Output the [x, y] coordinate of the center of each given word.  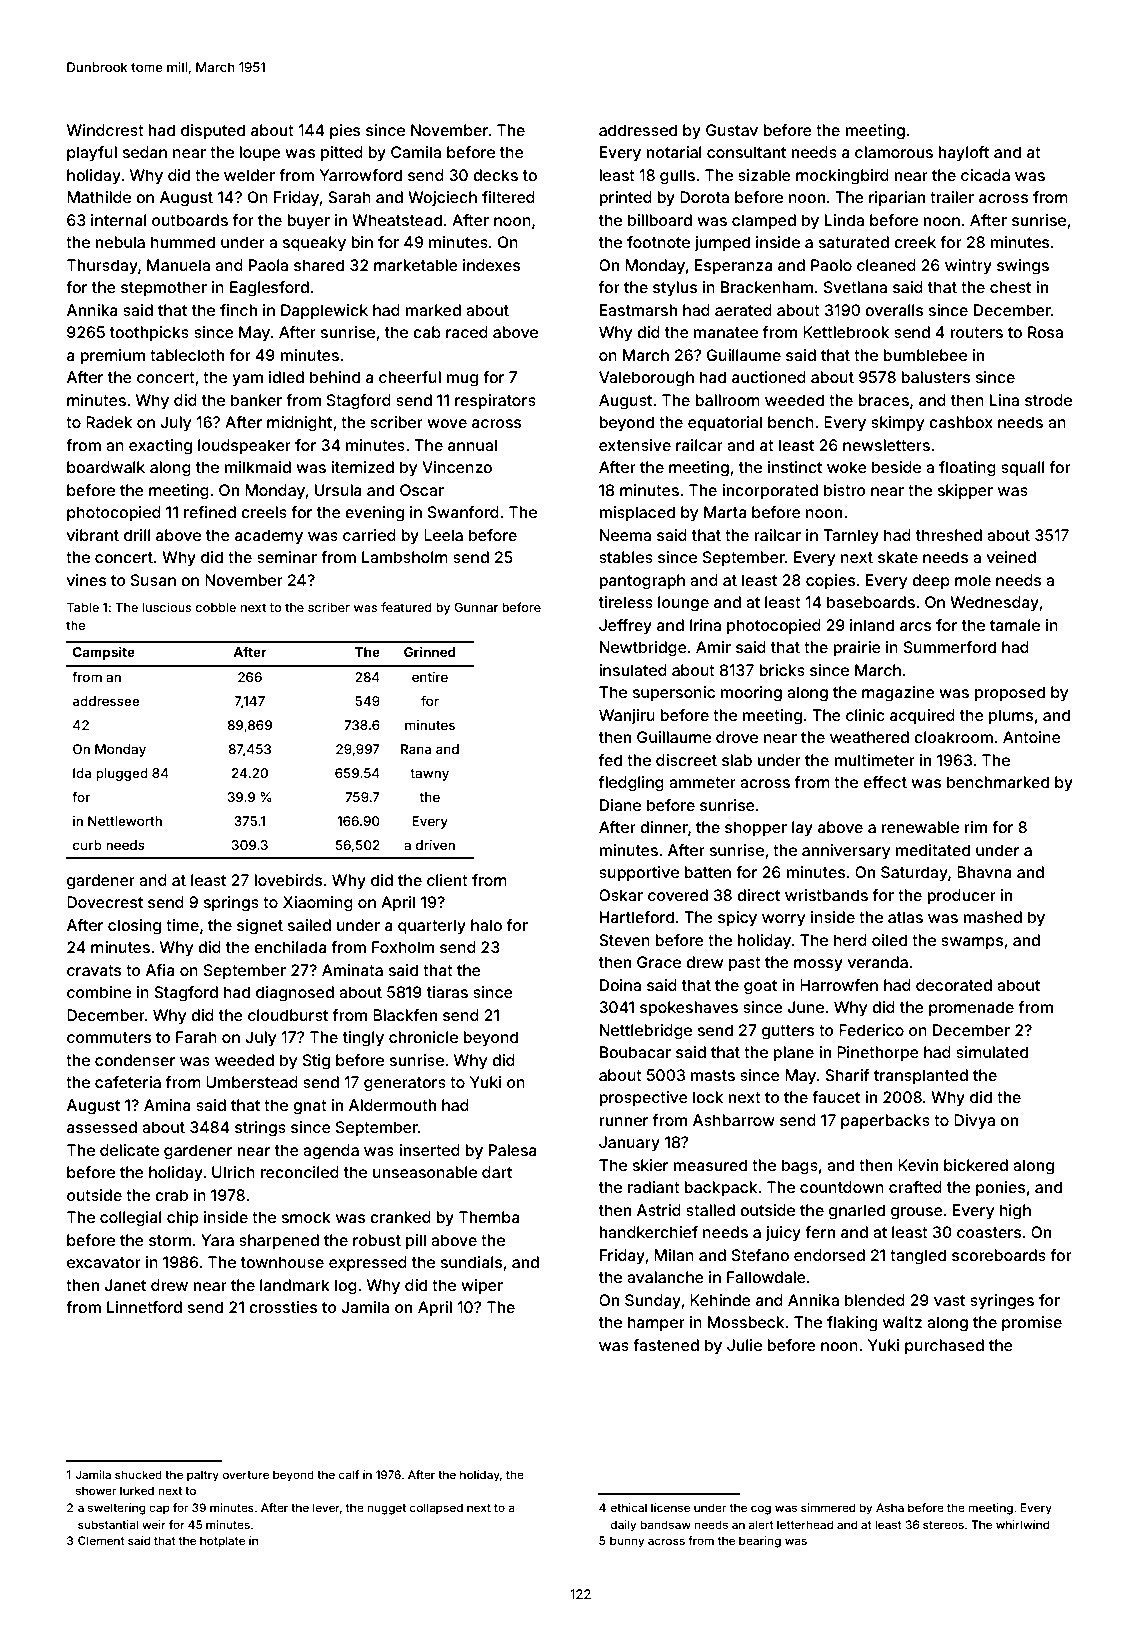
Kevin [918, 1165]
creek [915, 242]
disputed [213, 132]
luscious [166, 607]
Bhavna [984, 872]
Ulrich [233, 1172]
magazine [898, 694]
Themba [489, 1217]
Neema [625, 535]
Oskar [621, 895]
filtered [508, 197]
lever [326, 1507]
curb [87, 845]
